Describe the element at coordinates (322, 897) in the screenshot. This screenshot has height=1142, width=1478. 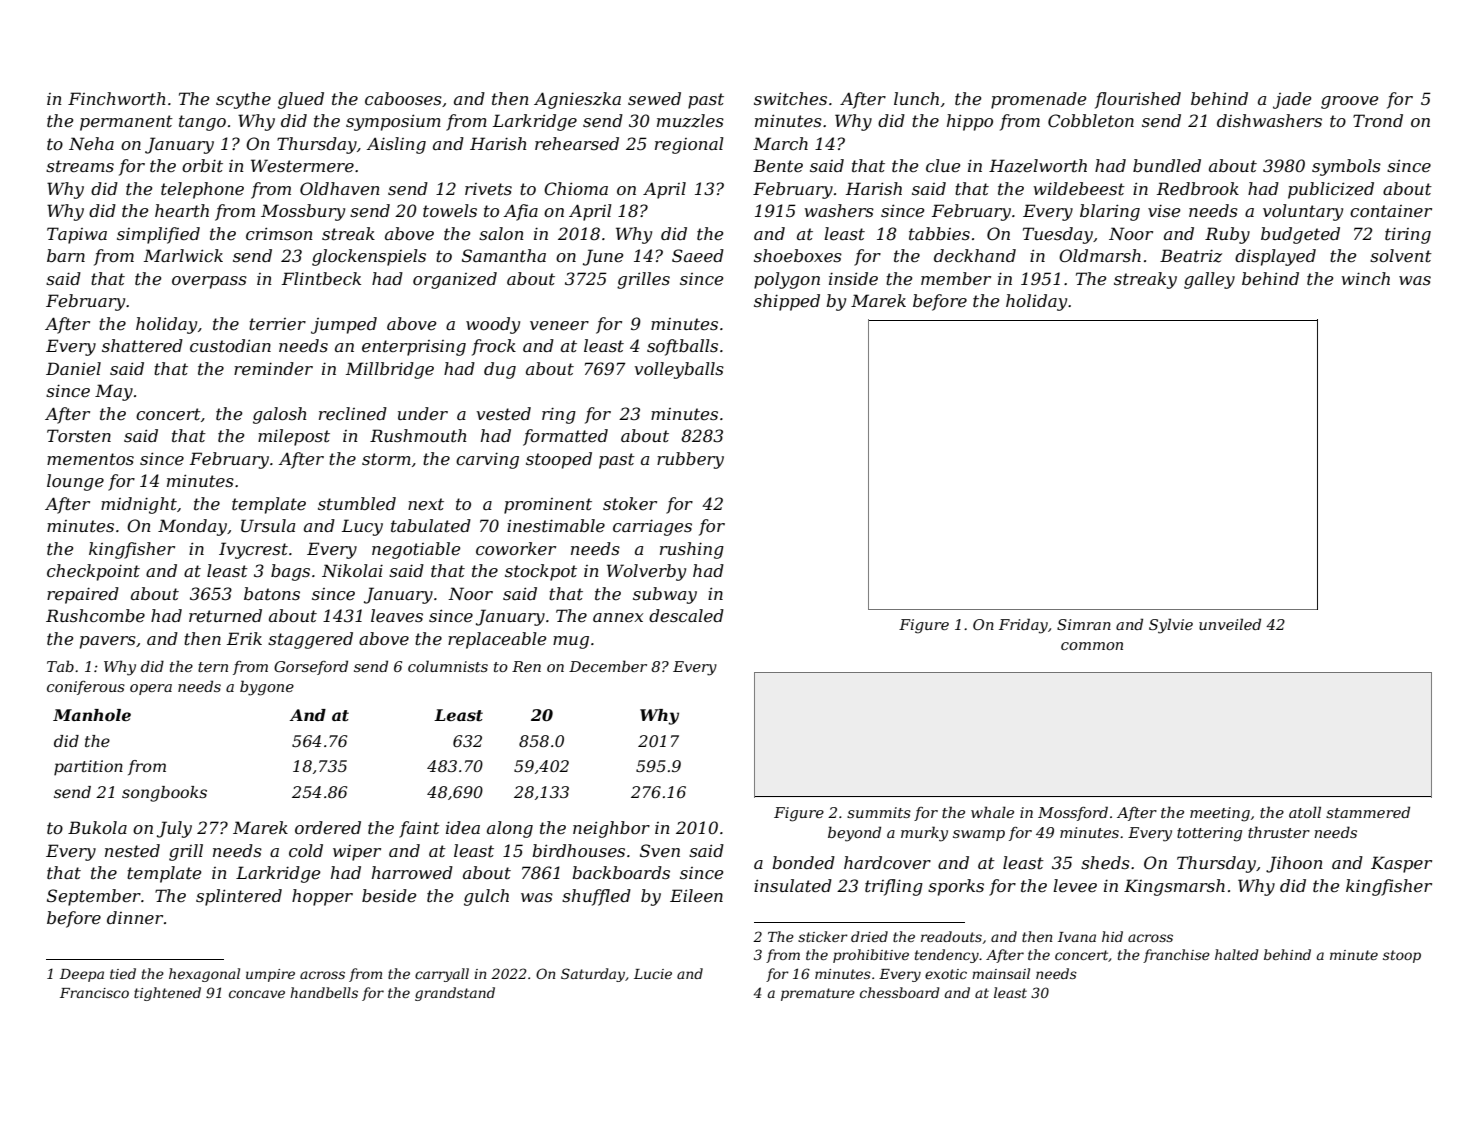
I see `hopper` at that location.
